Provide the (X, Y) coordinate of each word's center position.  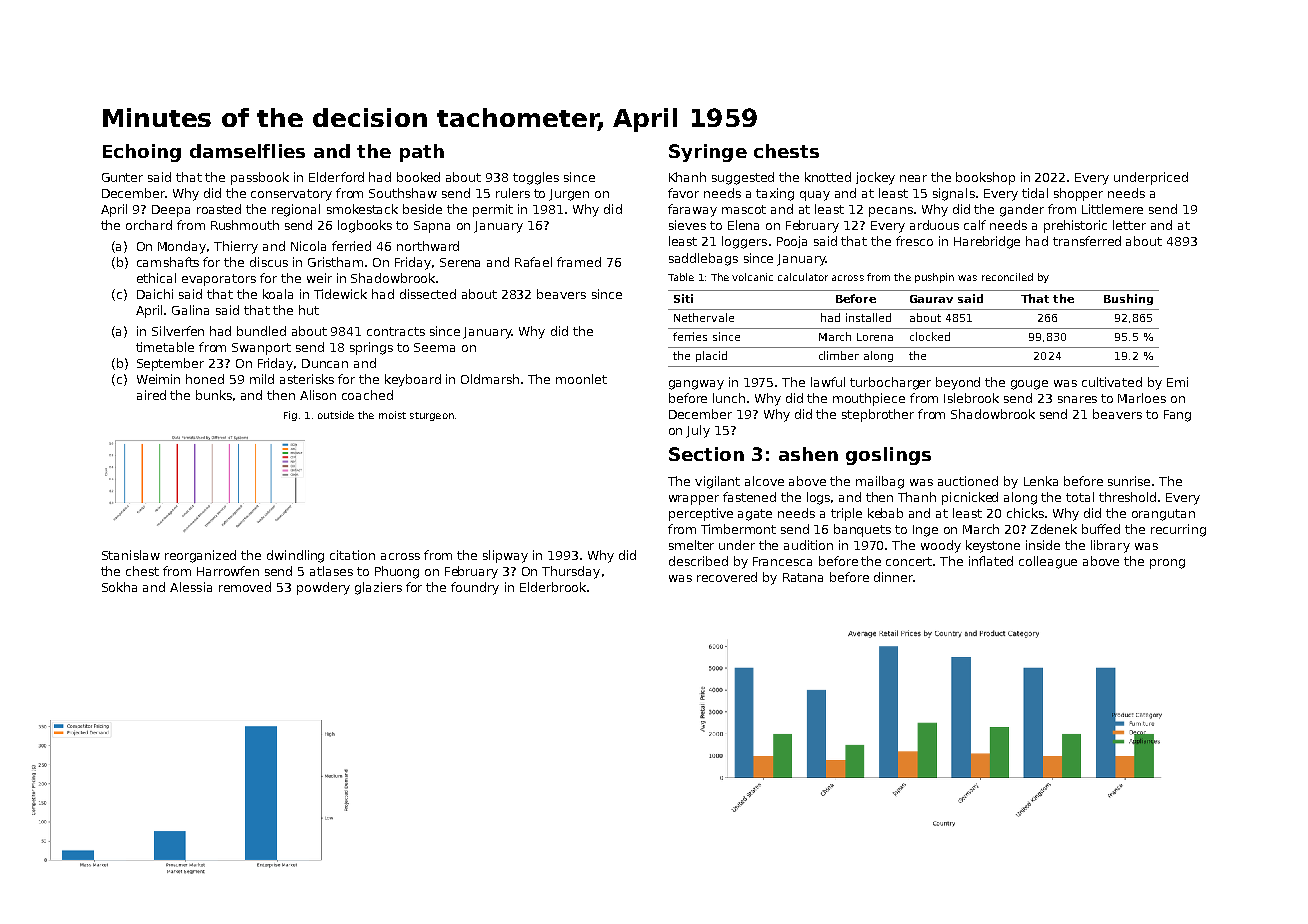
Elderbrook (553, 587)
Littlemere (1112, 209)
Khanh (687, 177)
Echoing (142, 153)
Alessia (191, 587)
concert (910, 561)
